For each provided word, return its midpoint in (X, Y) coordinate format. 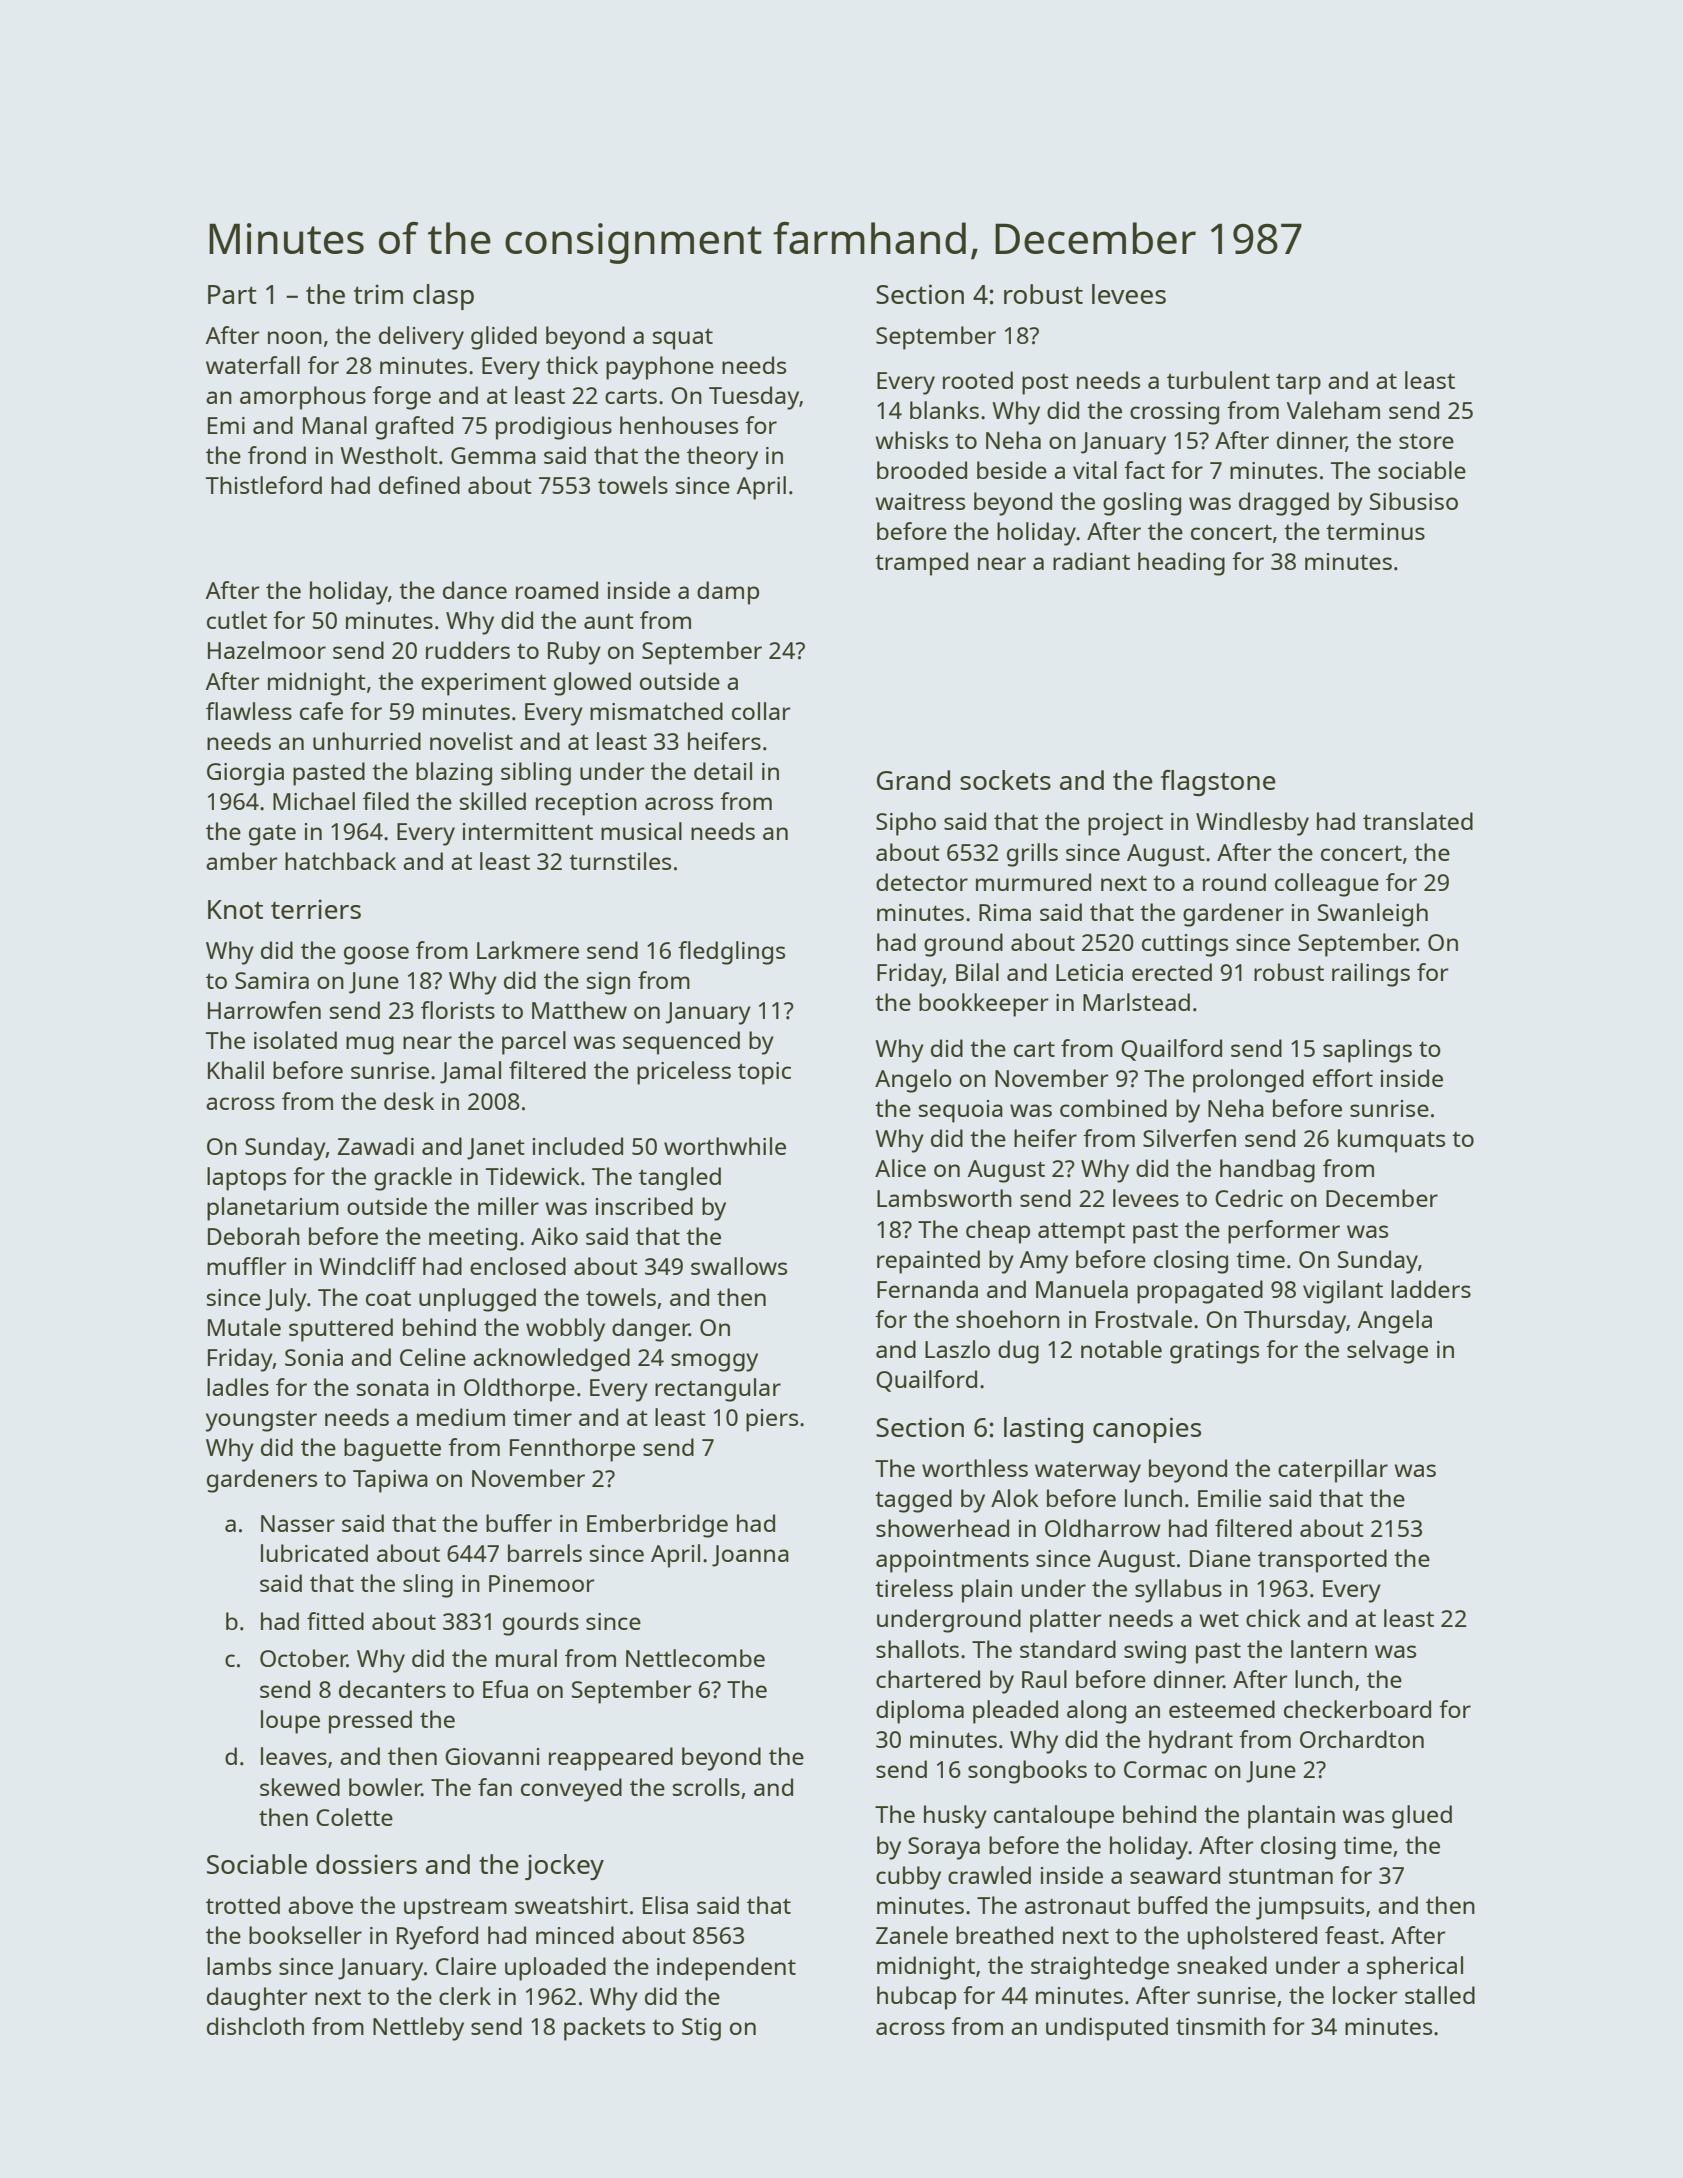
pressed (370, 1722)
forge (402, 398)
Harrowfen (264, 1010)
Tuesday (754, 398)
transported (1322, 1561)
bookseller (305, 1935)
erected (1172, 972)
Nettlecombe (695, 1658)
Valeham (1333, 410)
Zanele (912, 1935)
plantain (1291, 1817)
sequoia (961, 1111)
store (1426, 441)
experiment (483, 684)
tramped (921, 564)
